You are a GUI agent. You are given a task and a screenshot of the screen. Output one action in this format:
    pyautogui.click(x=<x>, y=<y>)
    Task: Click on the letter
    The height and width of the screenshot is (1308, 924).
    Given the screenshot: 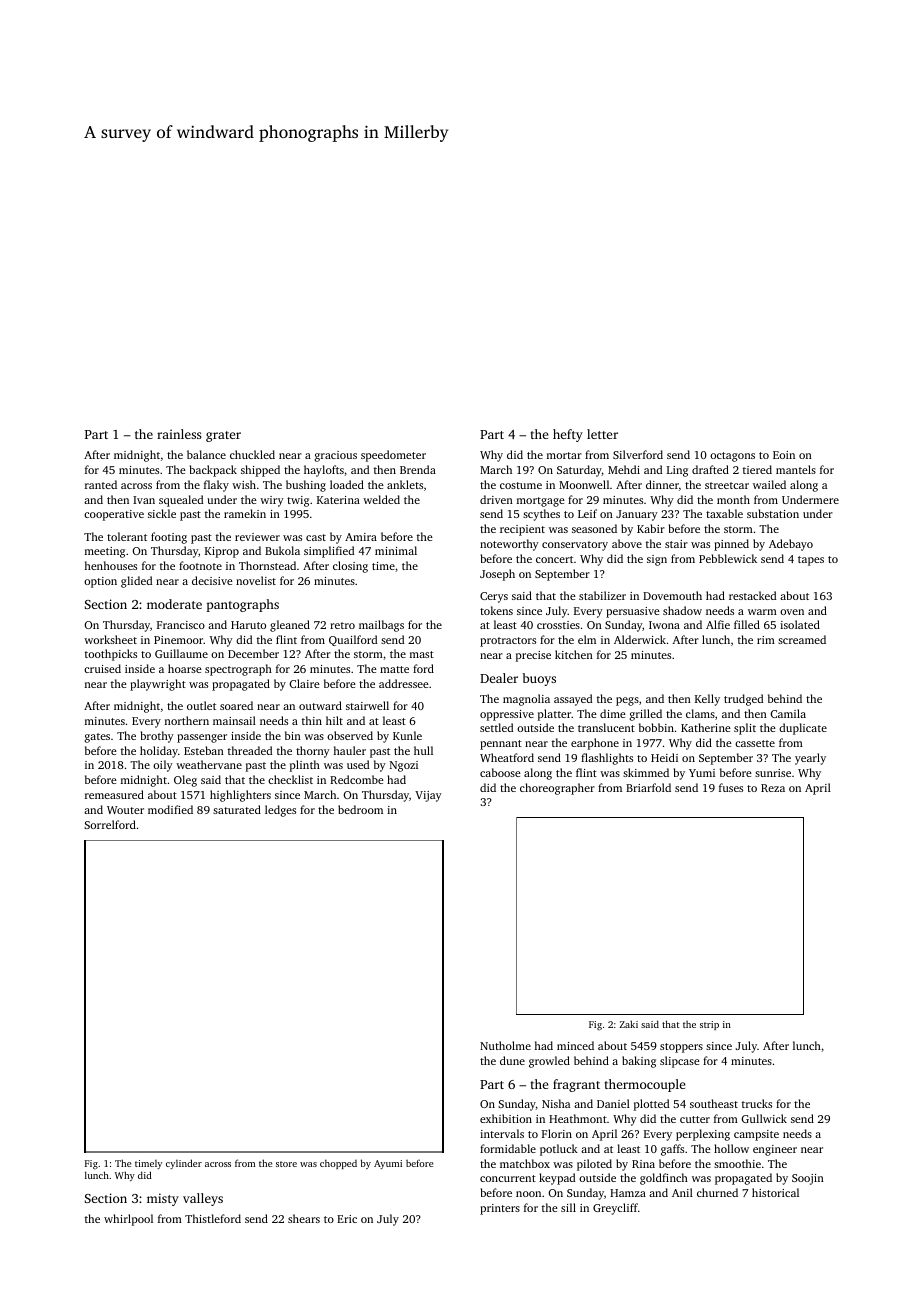 What is the action you would take?
    pyautogui.click(x=602, y=434)
